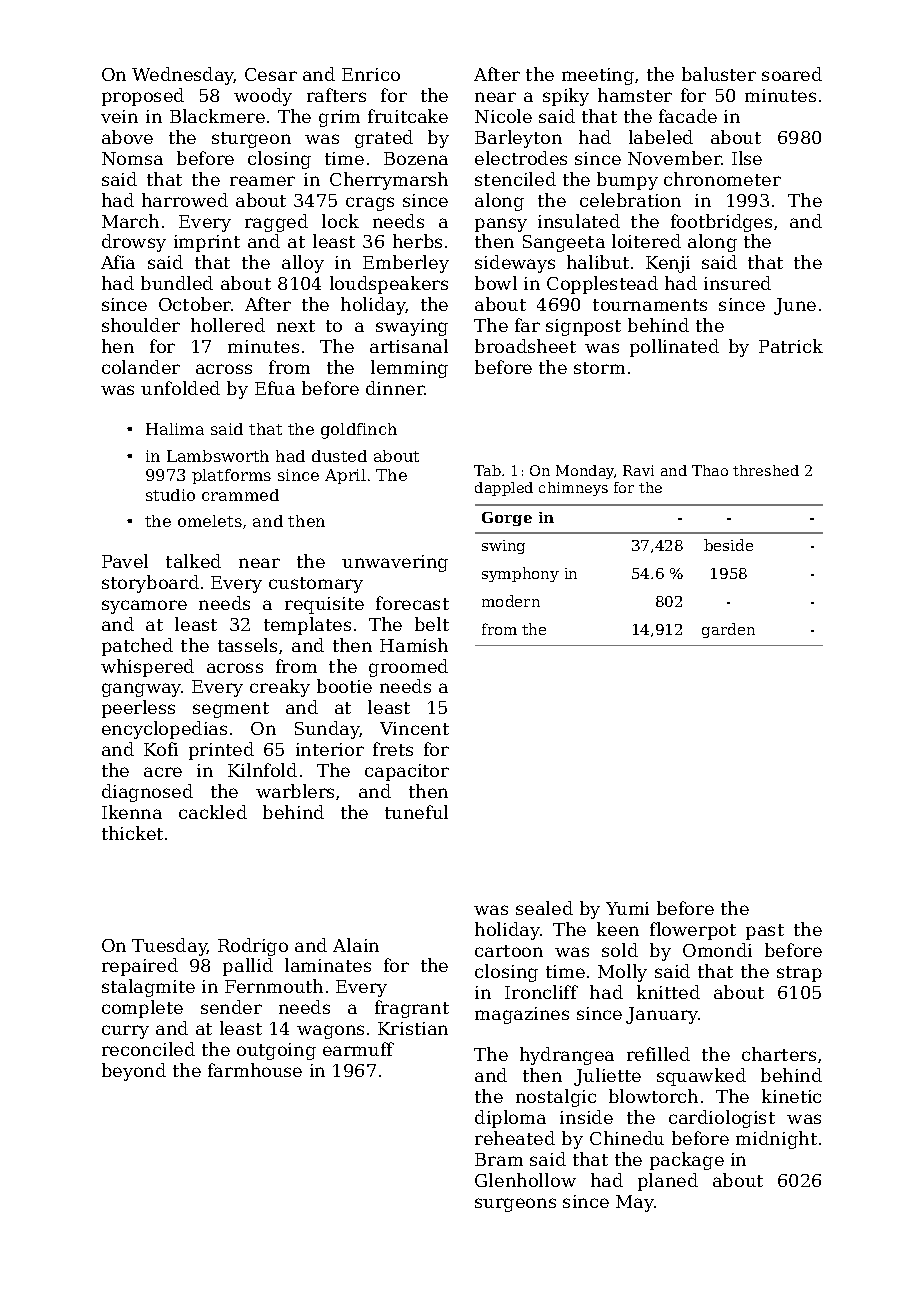  Describe the element at coordinates (598, 76) in the document. I see `meeting` at that location.
